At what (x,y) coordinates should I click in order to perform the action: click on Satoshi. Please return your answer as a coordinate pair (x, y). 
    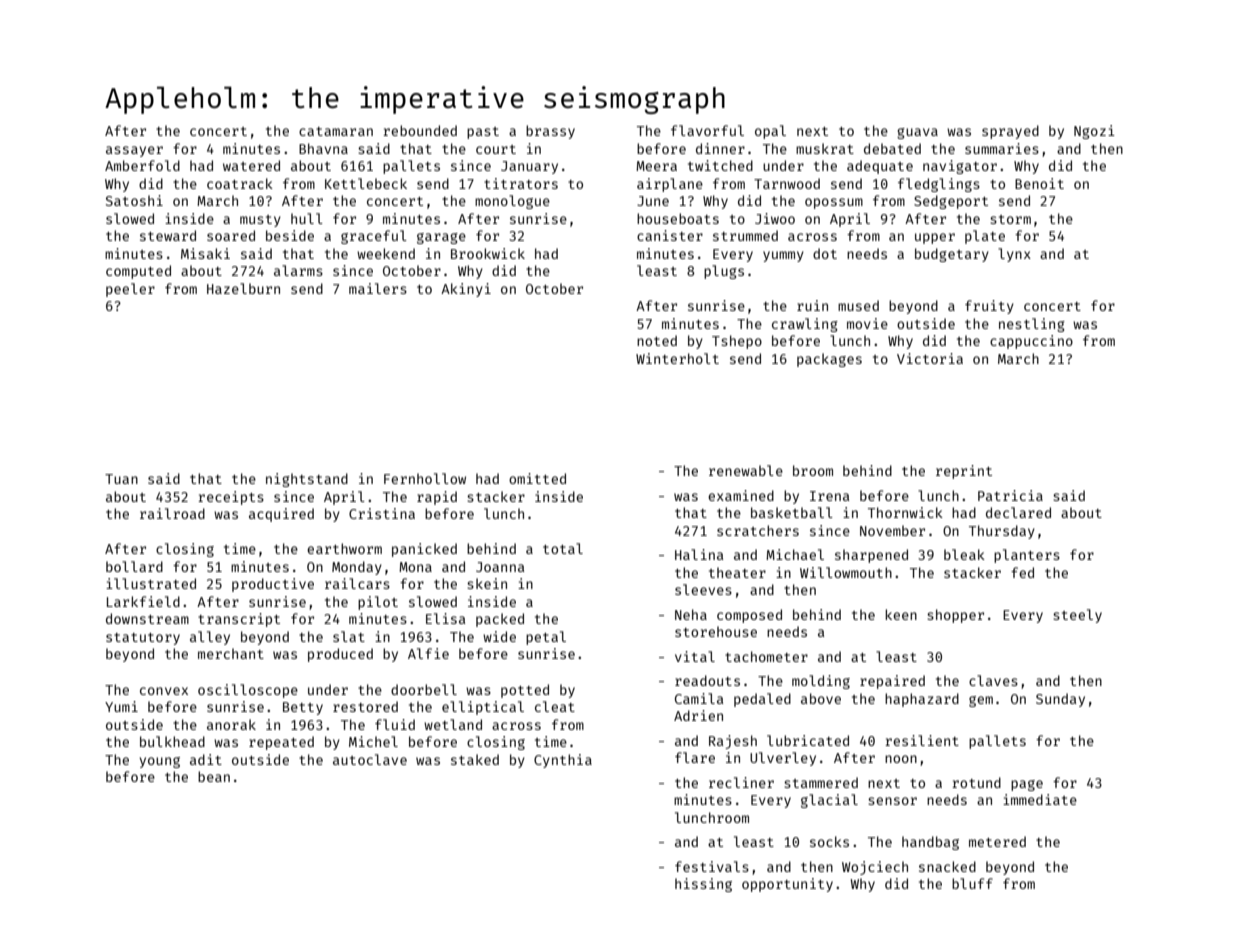
    Looking at the image, I should click on (134, 200).
